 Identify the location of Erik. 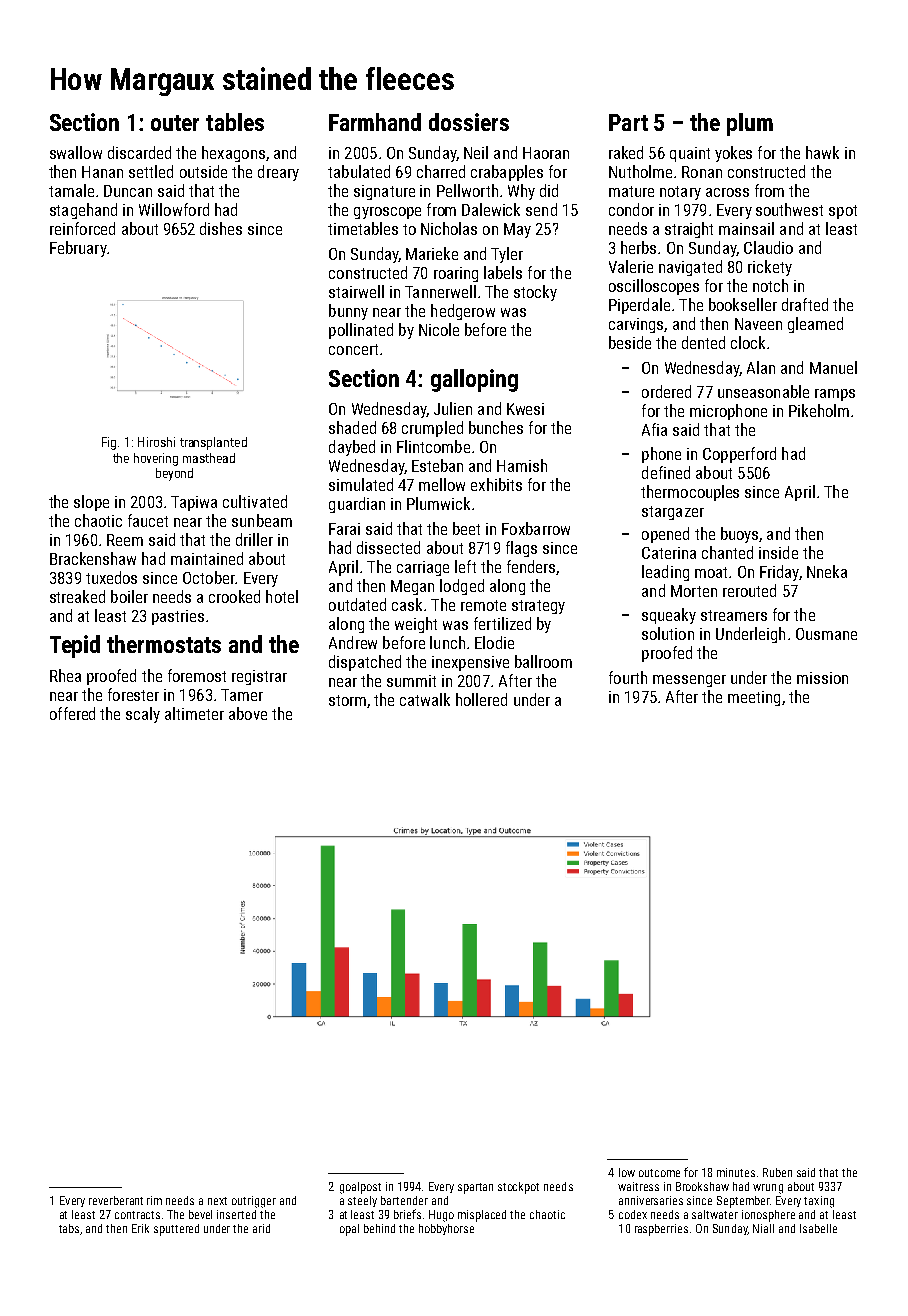
(140, 1228).
